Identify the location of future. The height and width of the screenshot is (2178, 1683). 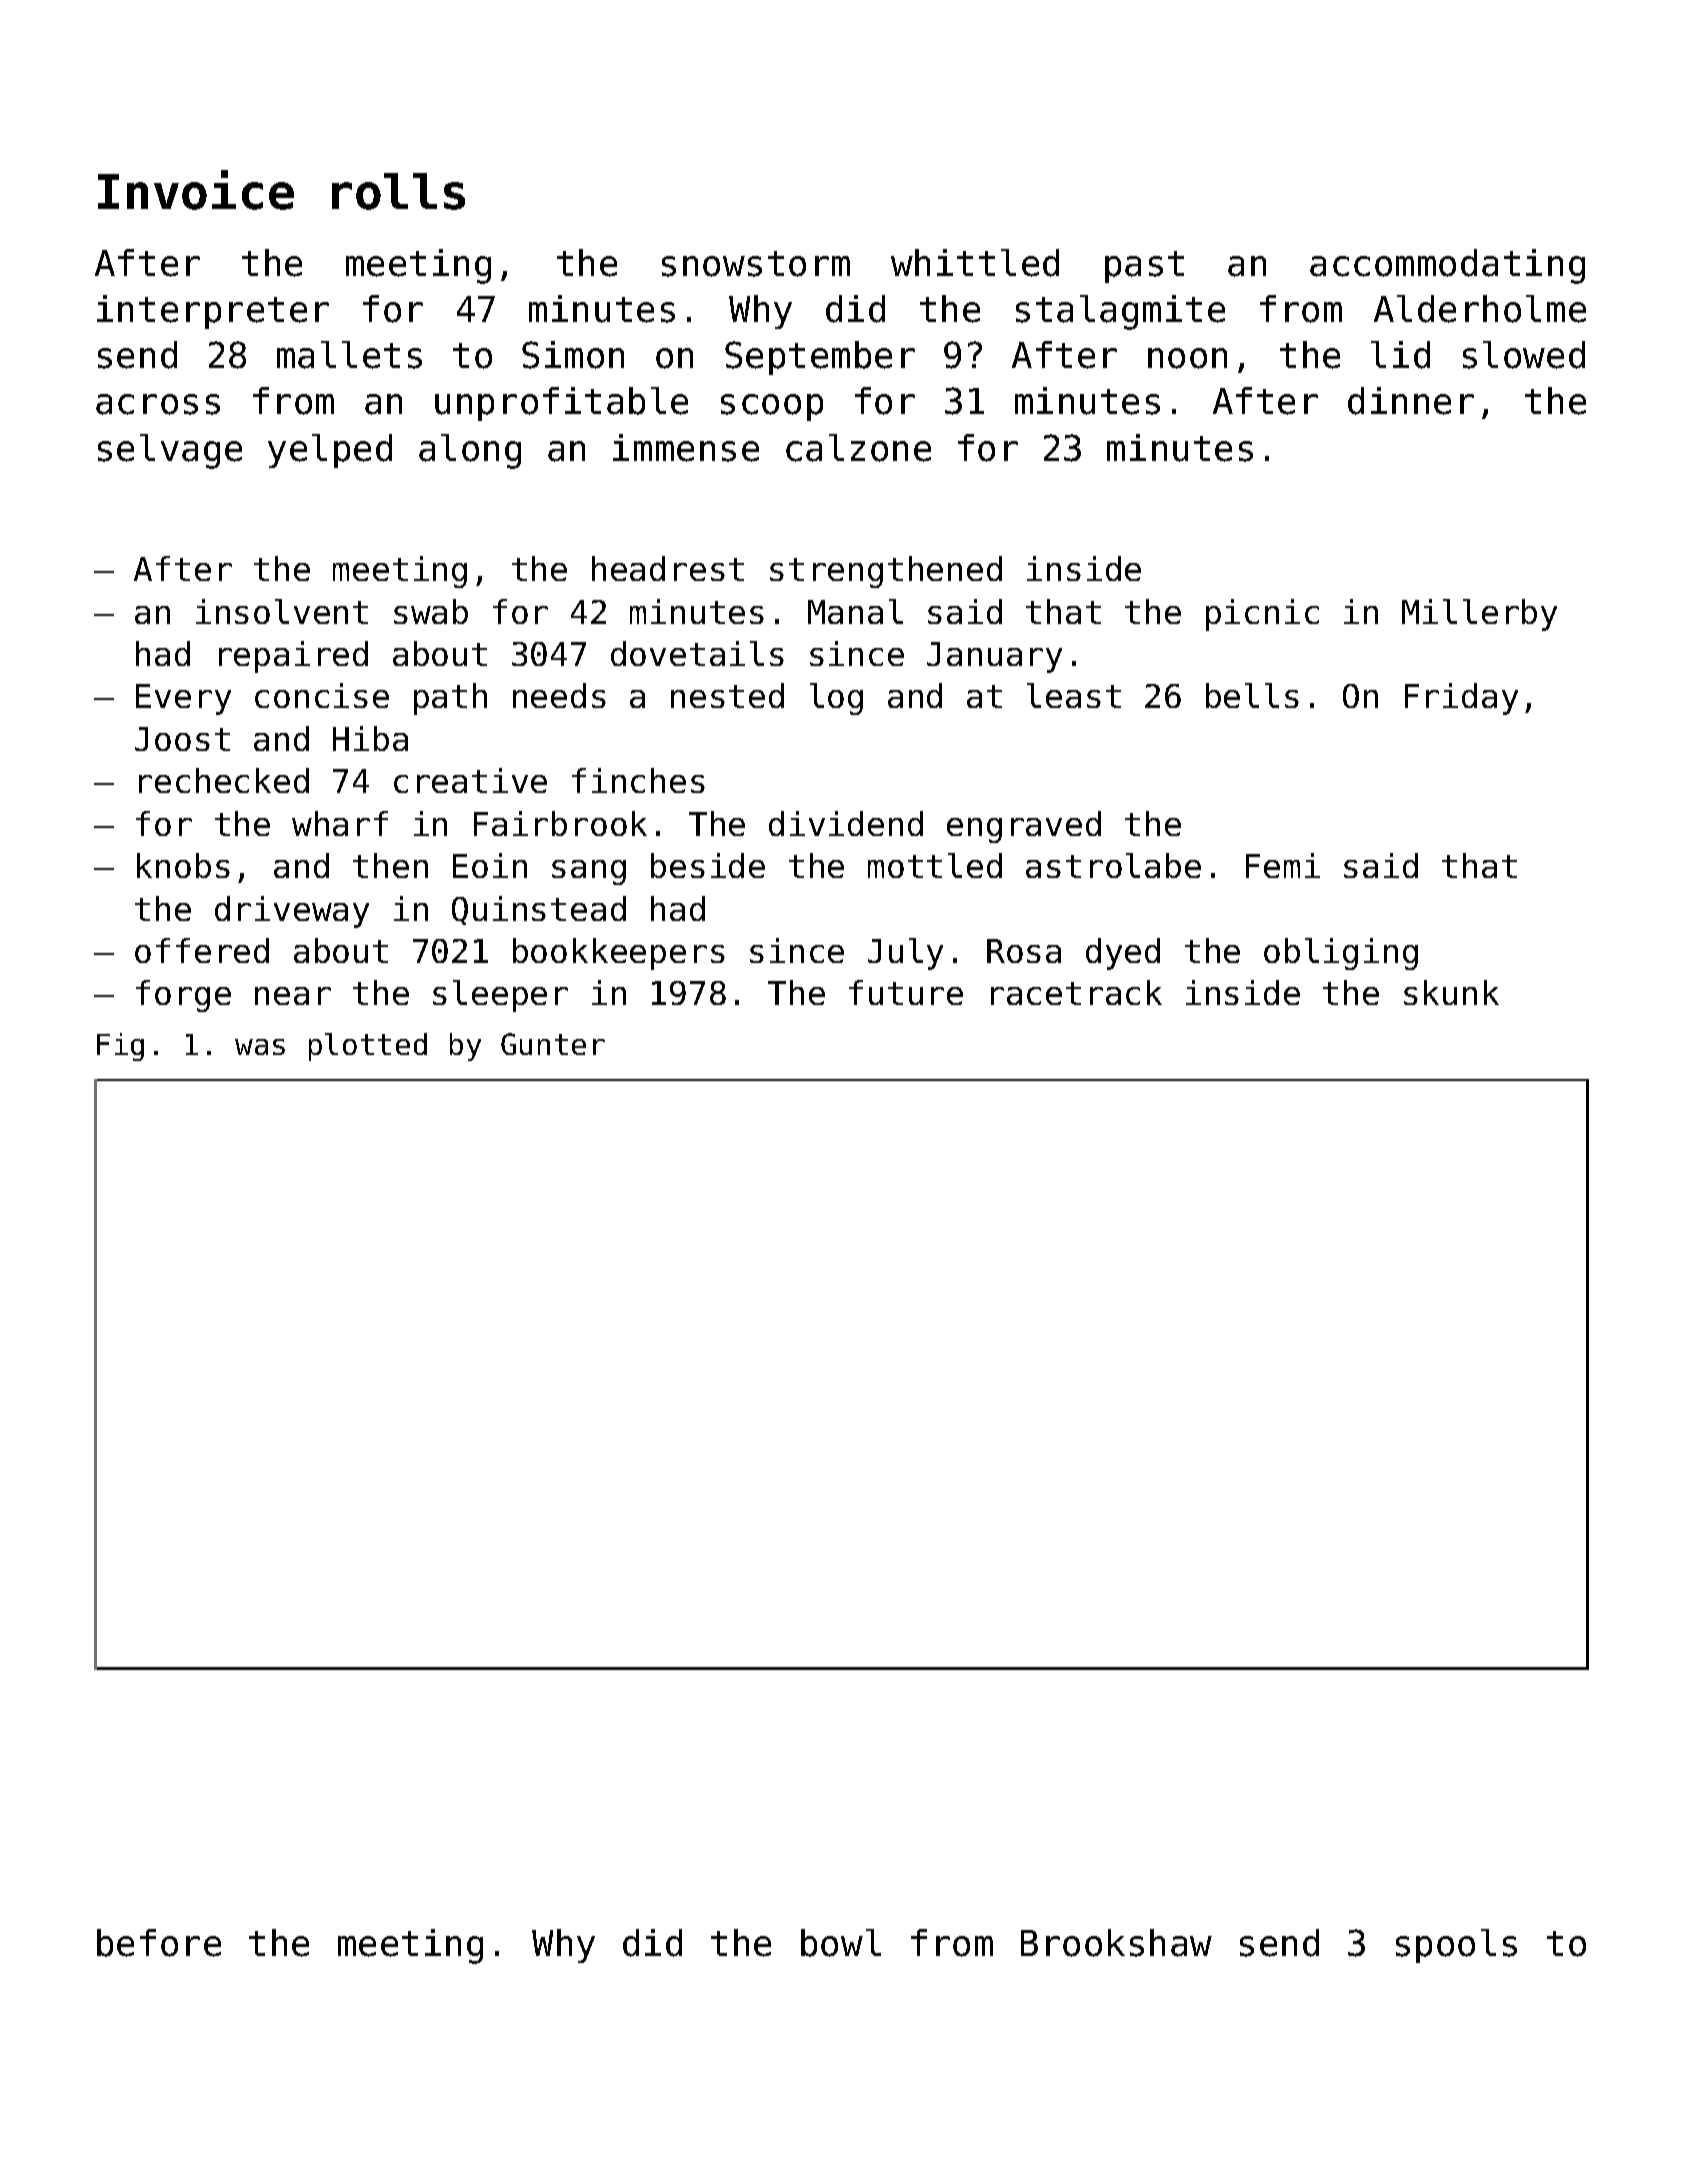
(906, 992).
